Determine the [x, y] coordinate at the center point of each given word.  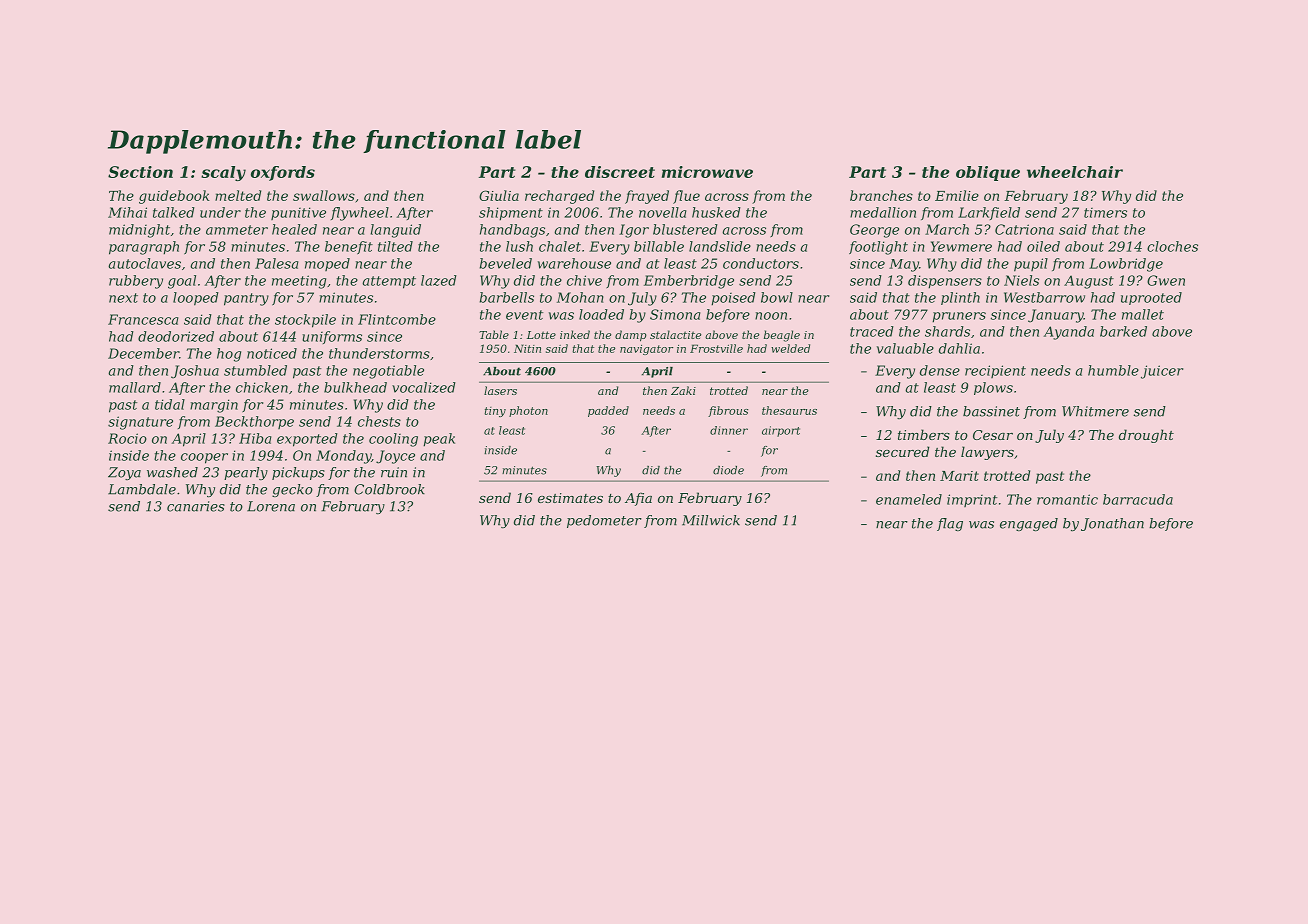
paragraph [144, 248]
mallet [1143, 314]
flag [950, 524]
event [524, 315]
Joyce [395, 457]
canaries [196, 506]
